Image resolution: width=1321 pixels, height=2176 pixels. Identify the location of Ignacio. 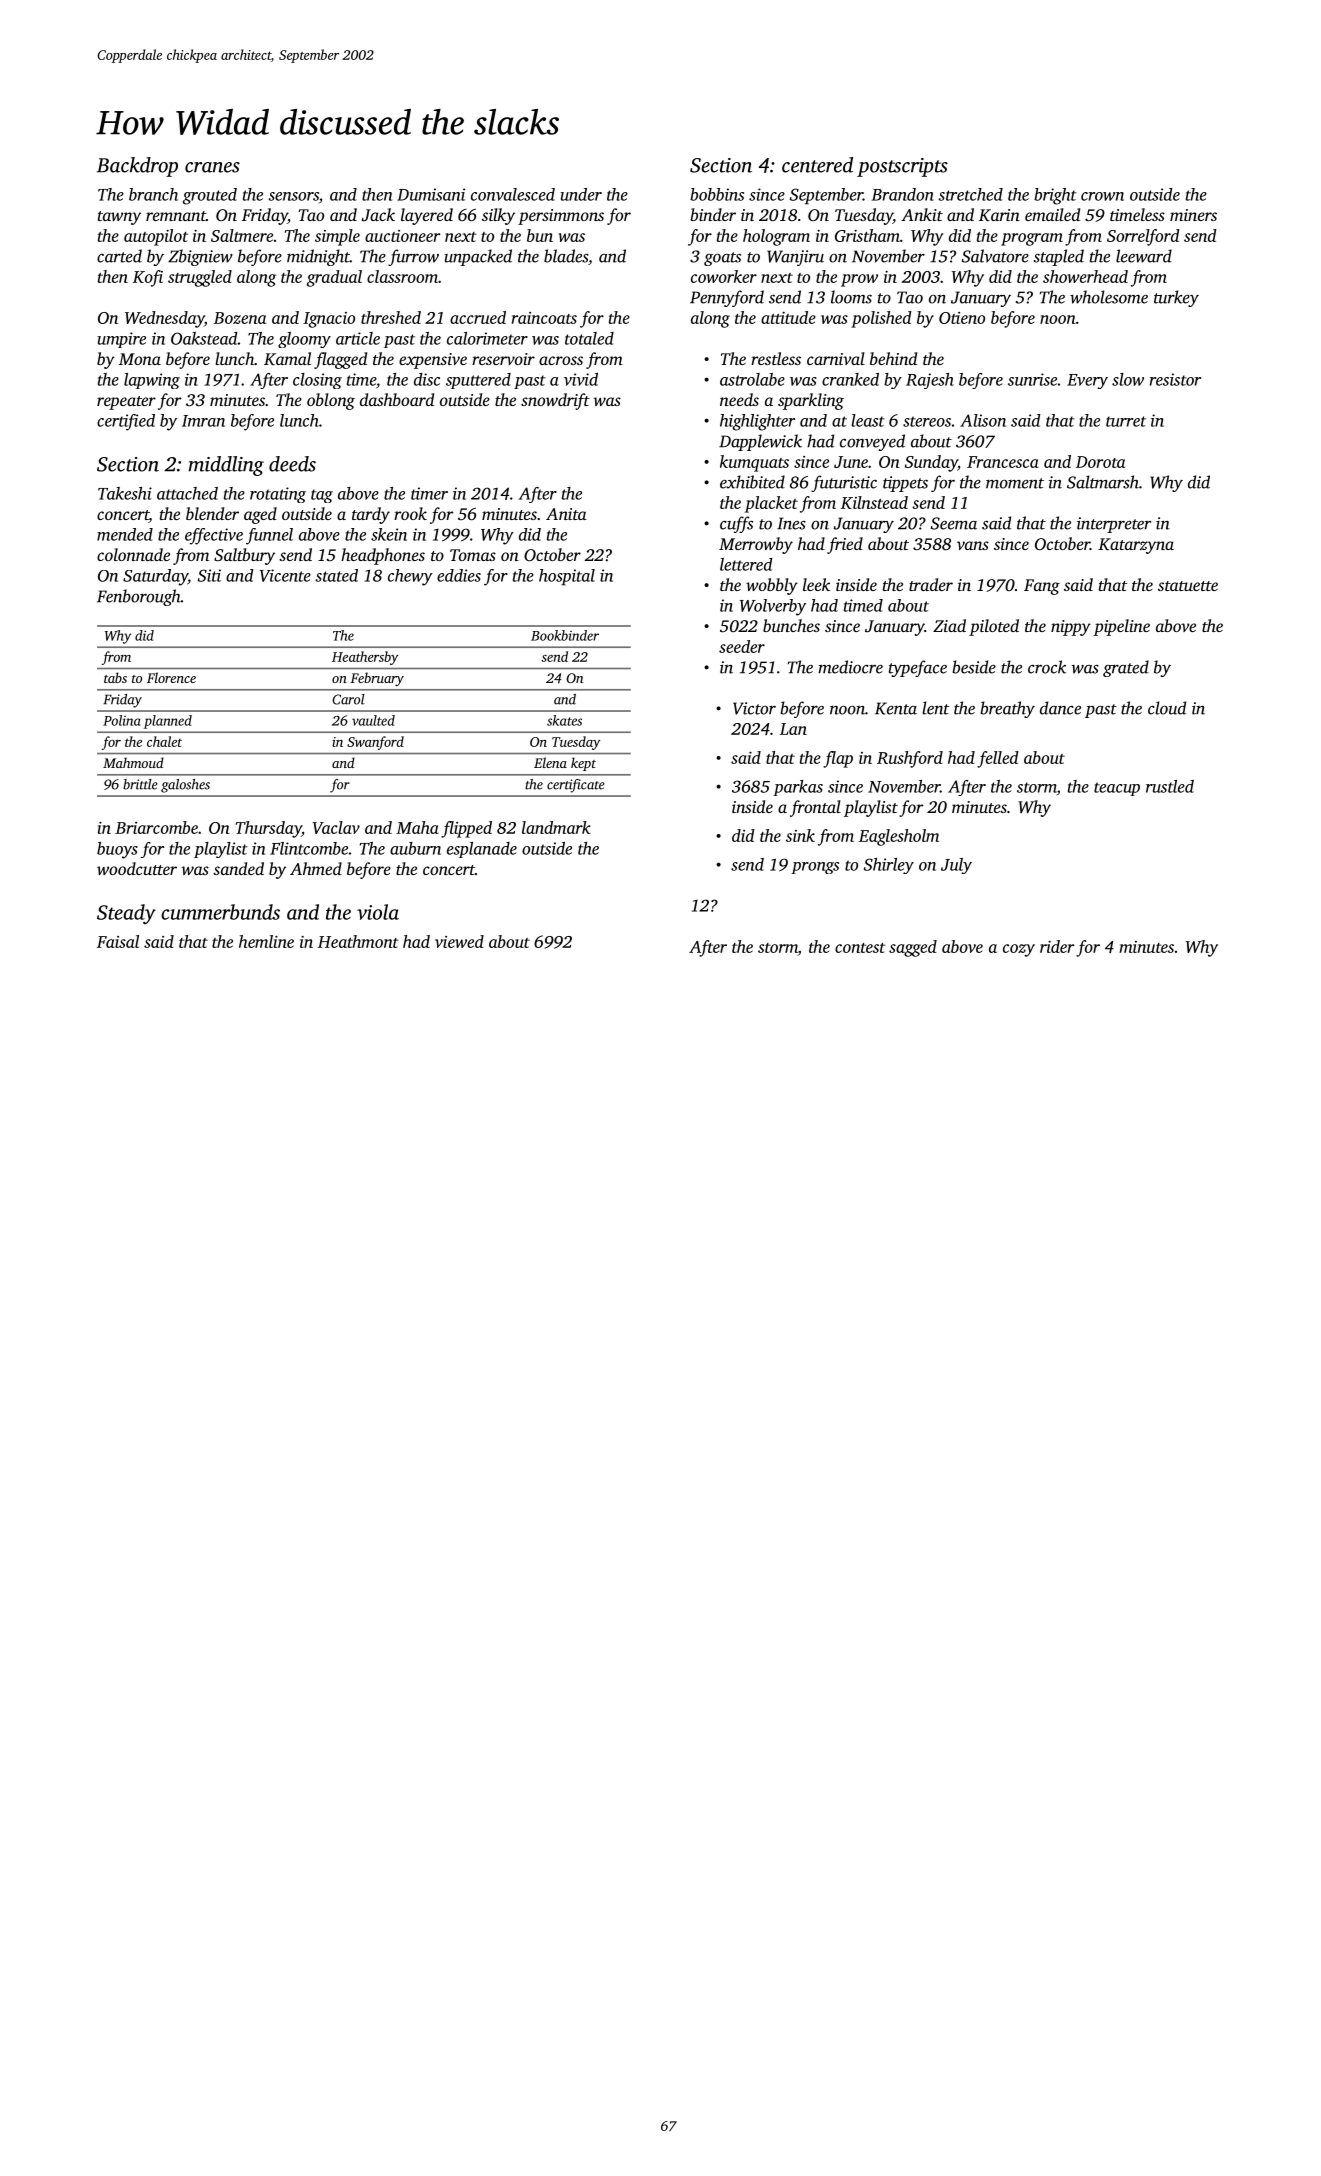
(329, 320).
